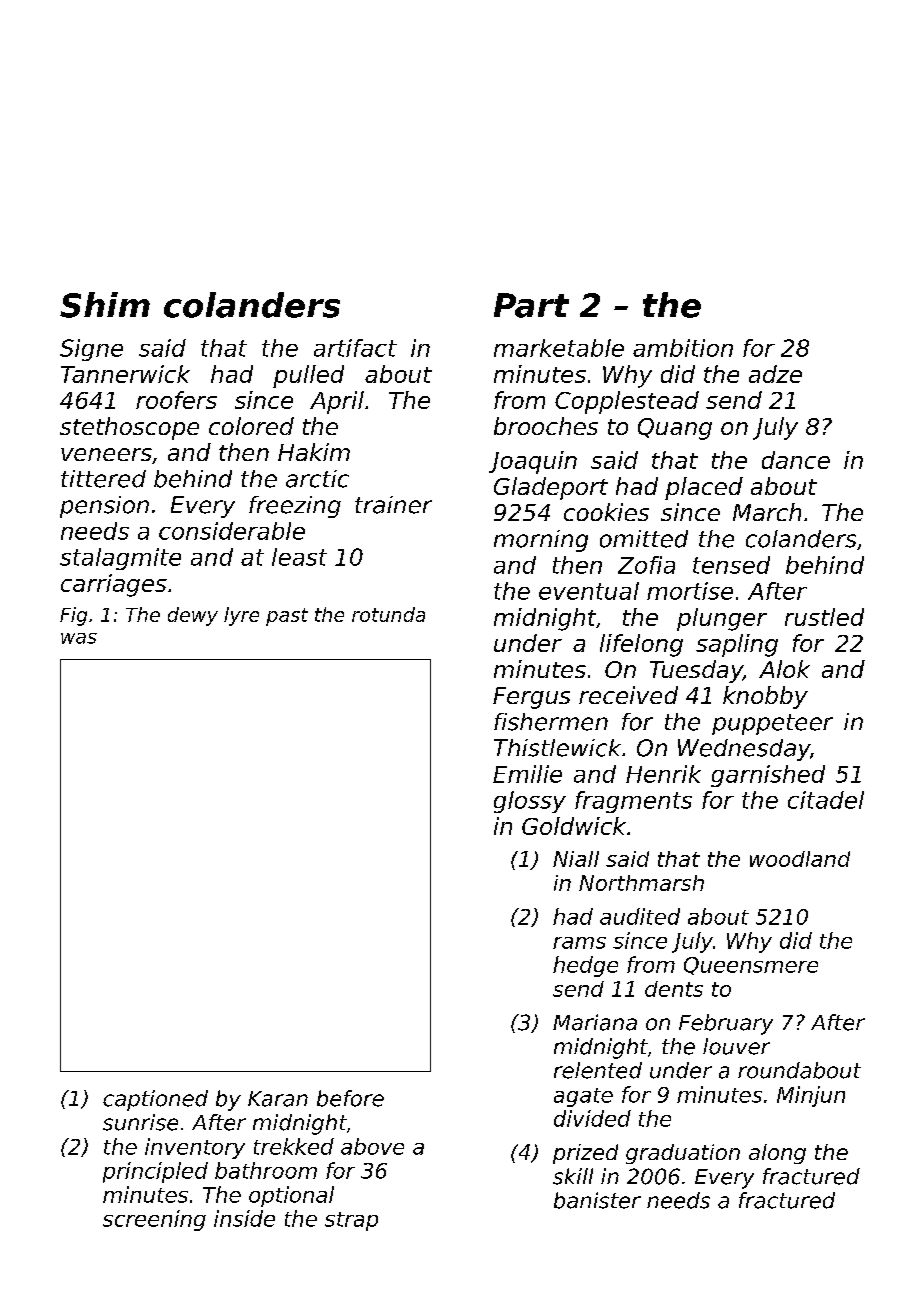  Describe the element at coordinates (251, 426) in the screenshot. I see `colored` at that location.
